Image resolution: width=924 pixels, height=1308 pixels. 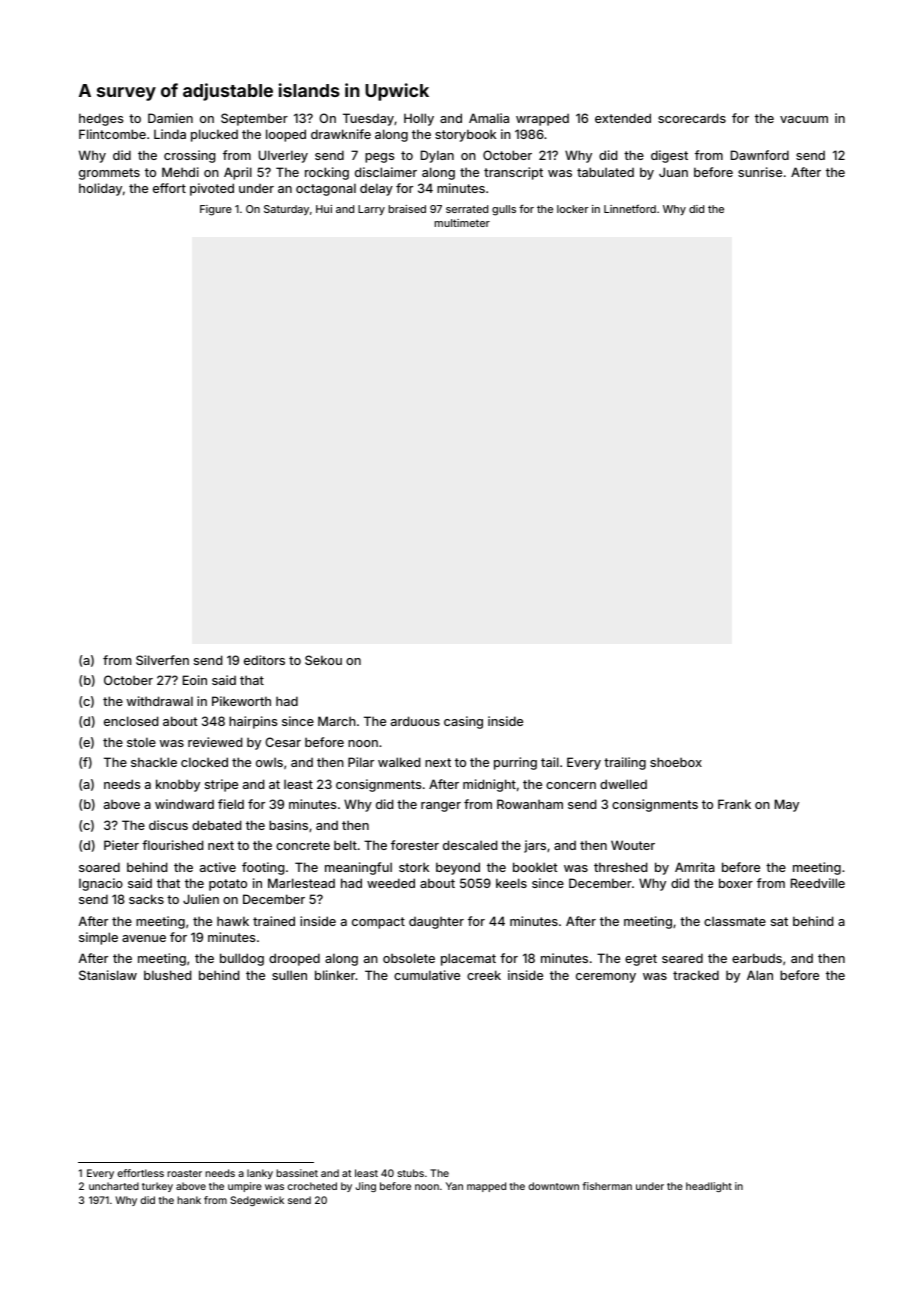 I want to click on shoebox, so click(x=676, y=762).
